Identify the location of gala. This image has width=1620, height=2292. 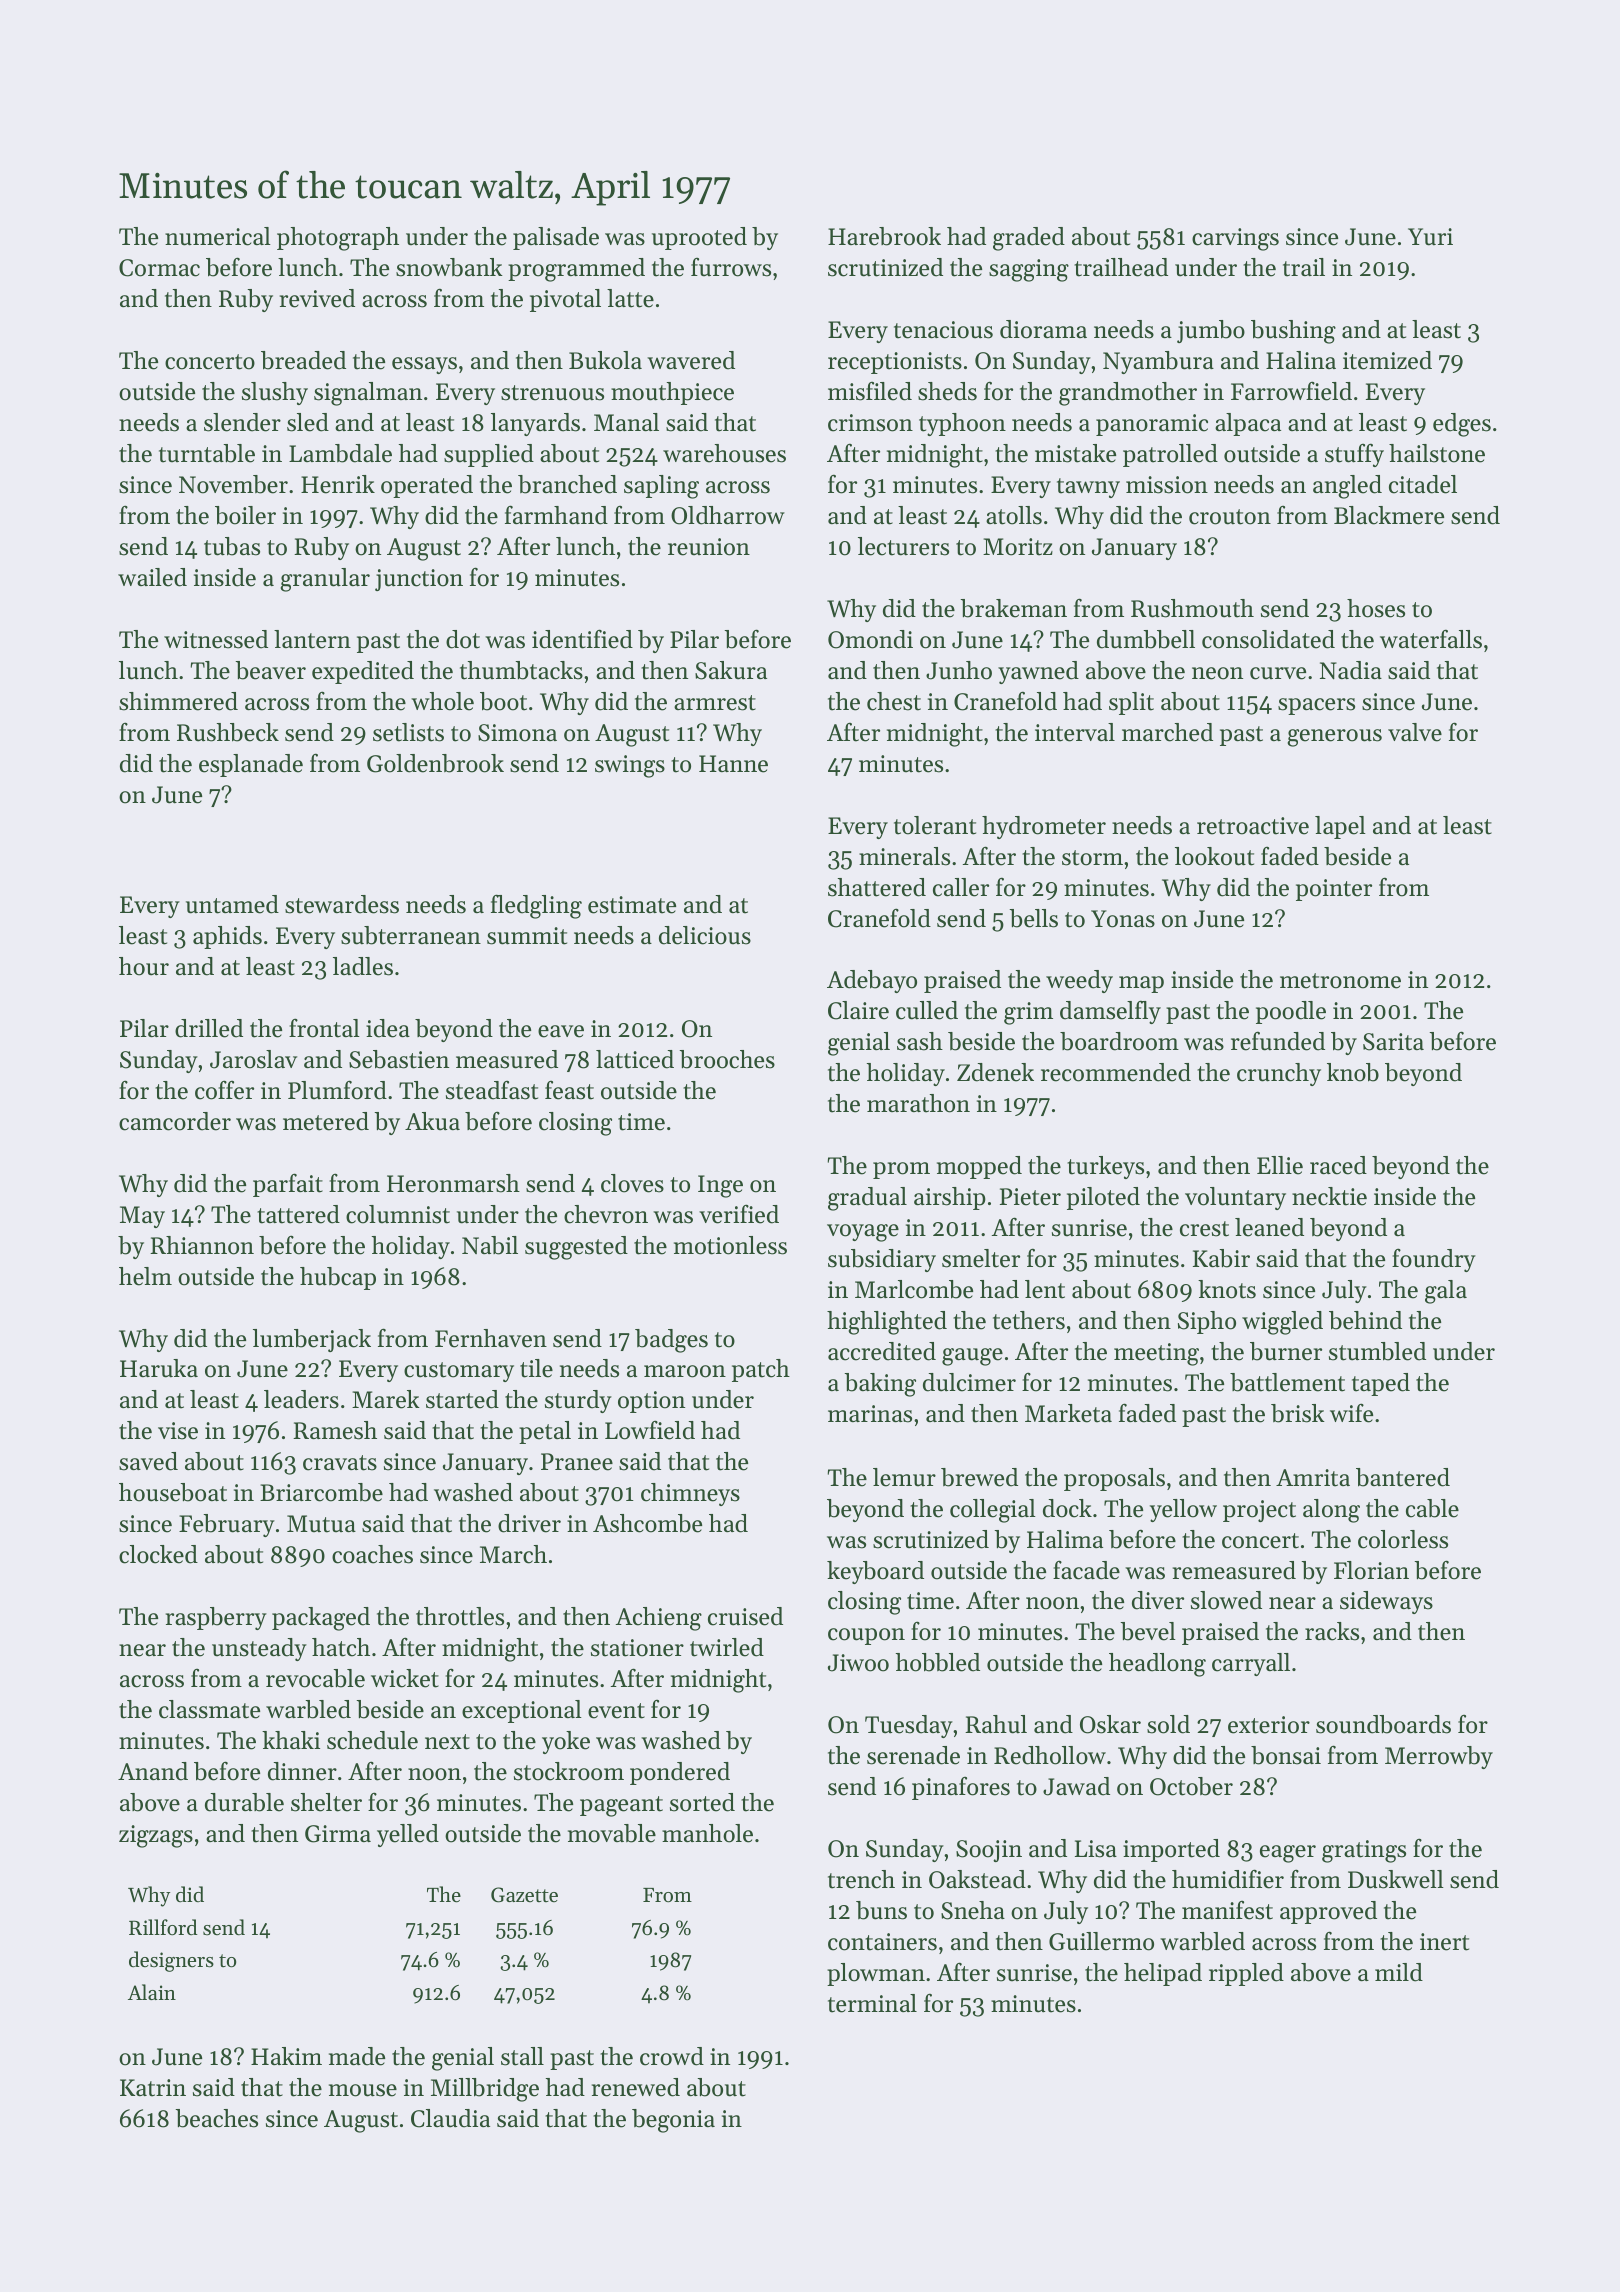
(1446, 1292).
